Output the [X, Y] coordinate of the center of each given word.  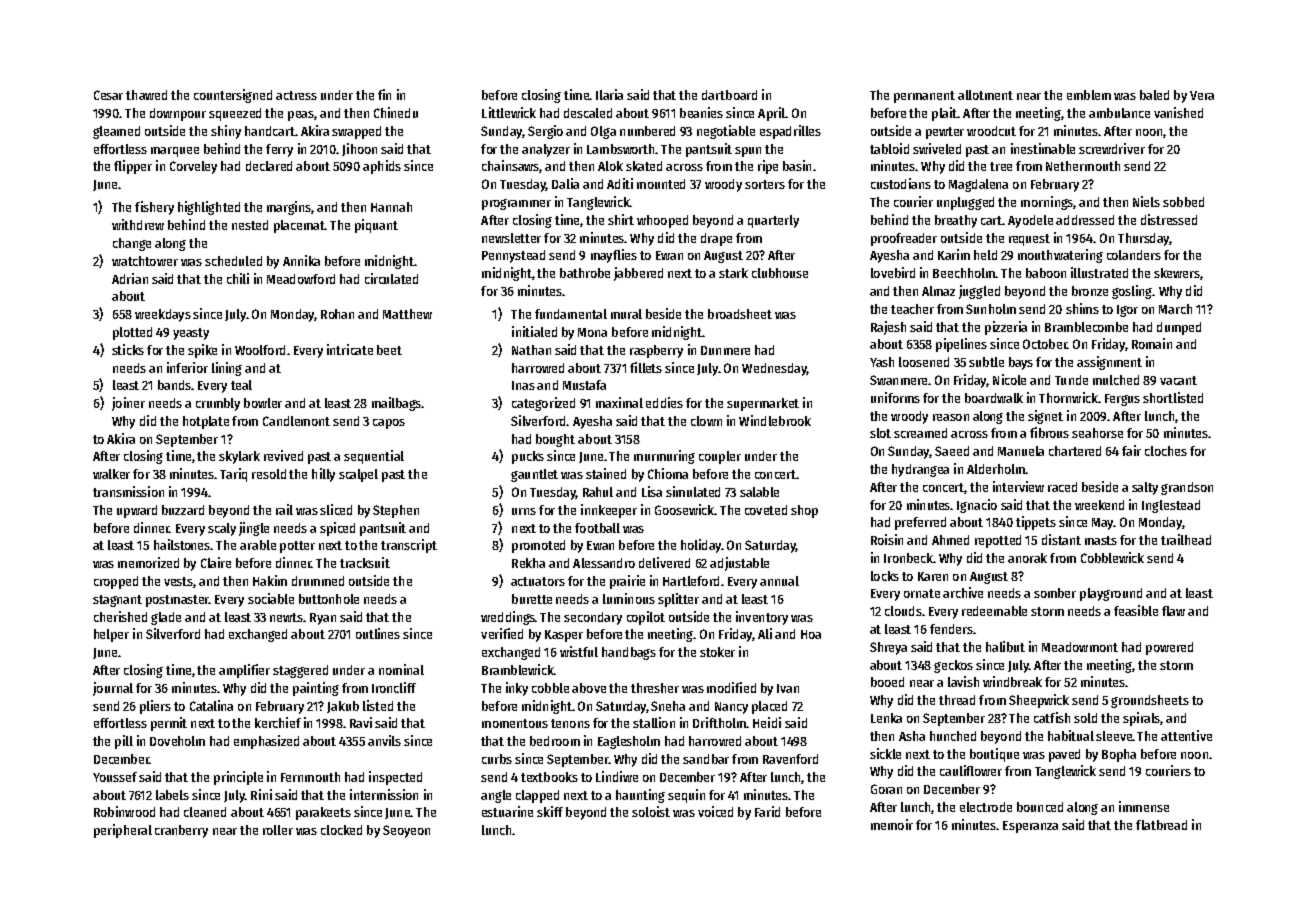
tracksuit [365, 562]
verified [502, 633]
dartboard [729, 95]
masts [1101, 540]
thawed [146, 95]
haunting [640, 796]
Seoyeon [406, 831]
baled [1154, 95]
